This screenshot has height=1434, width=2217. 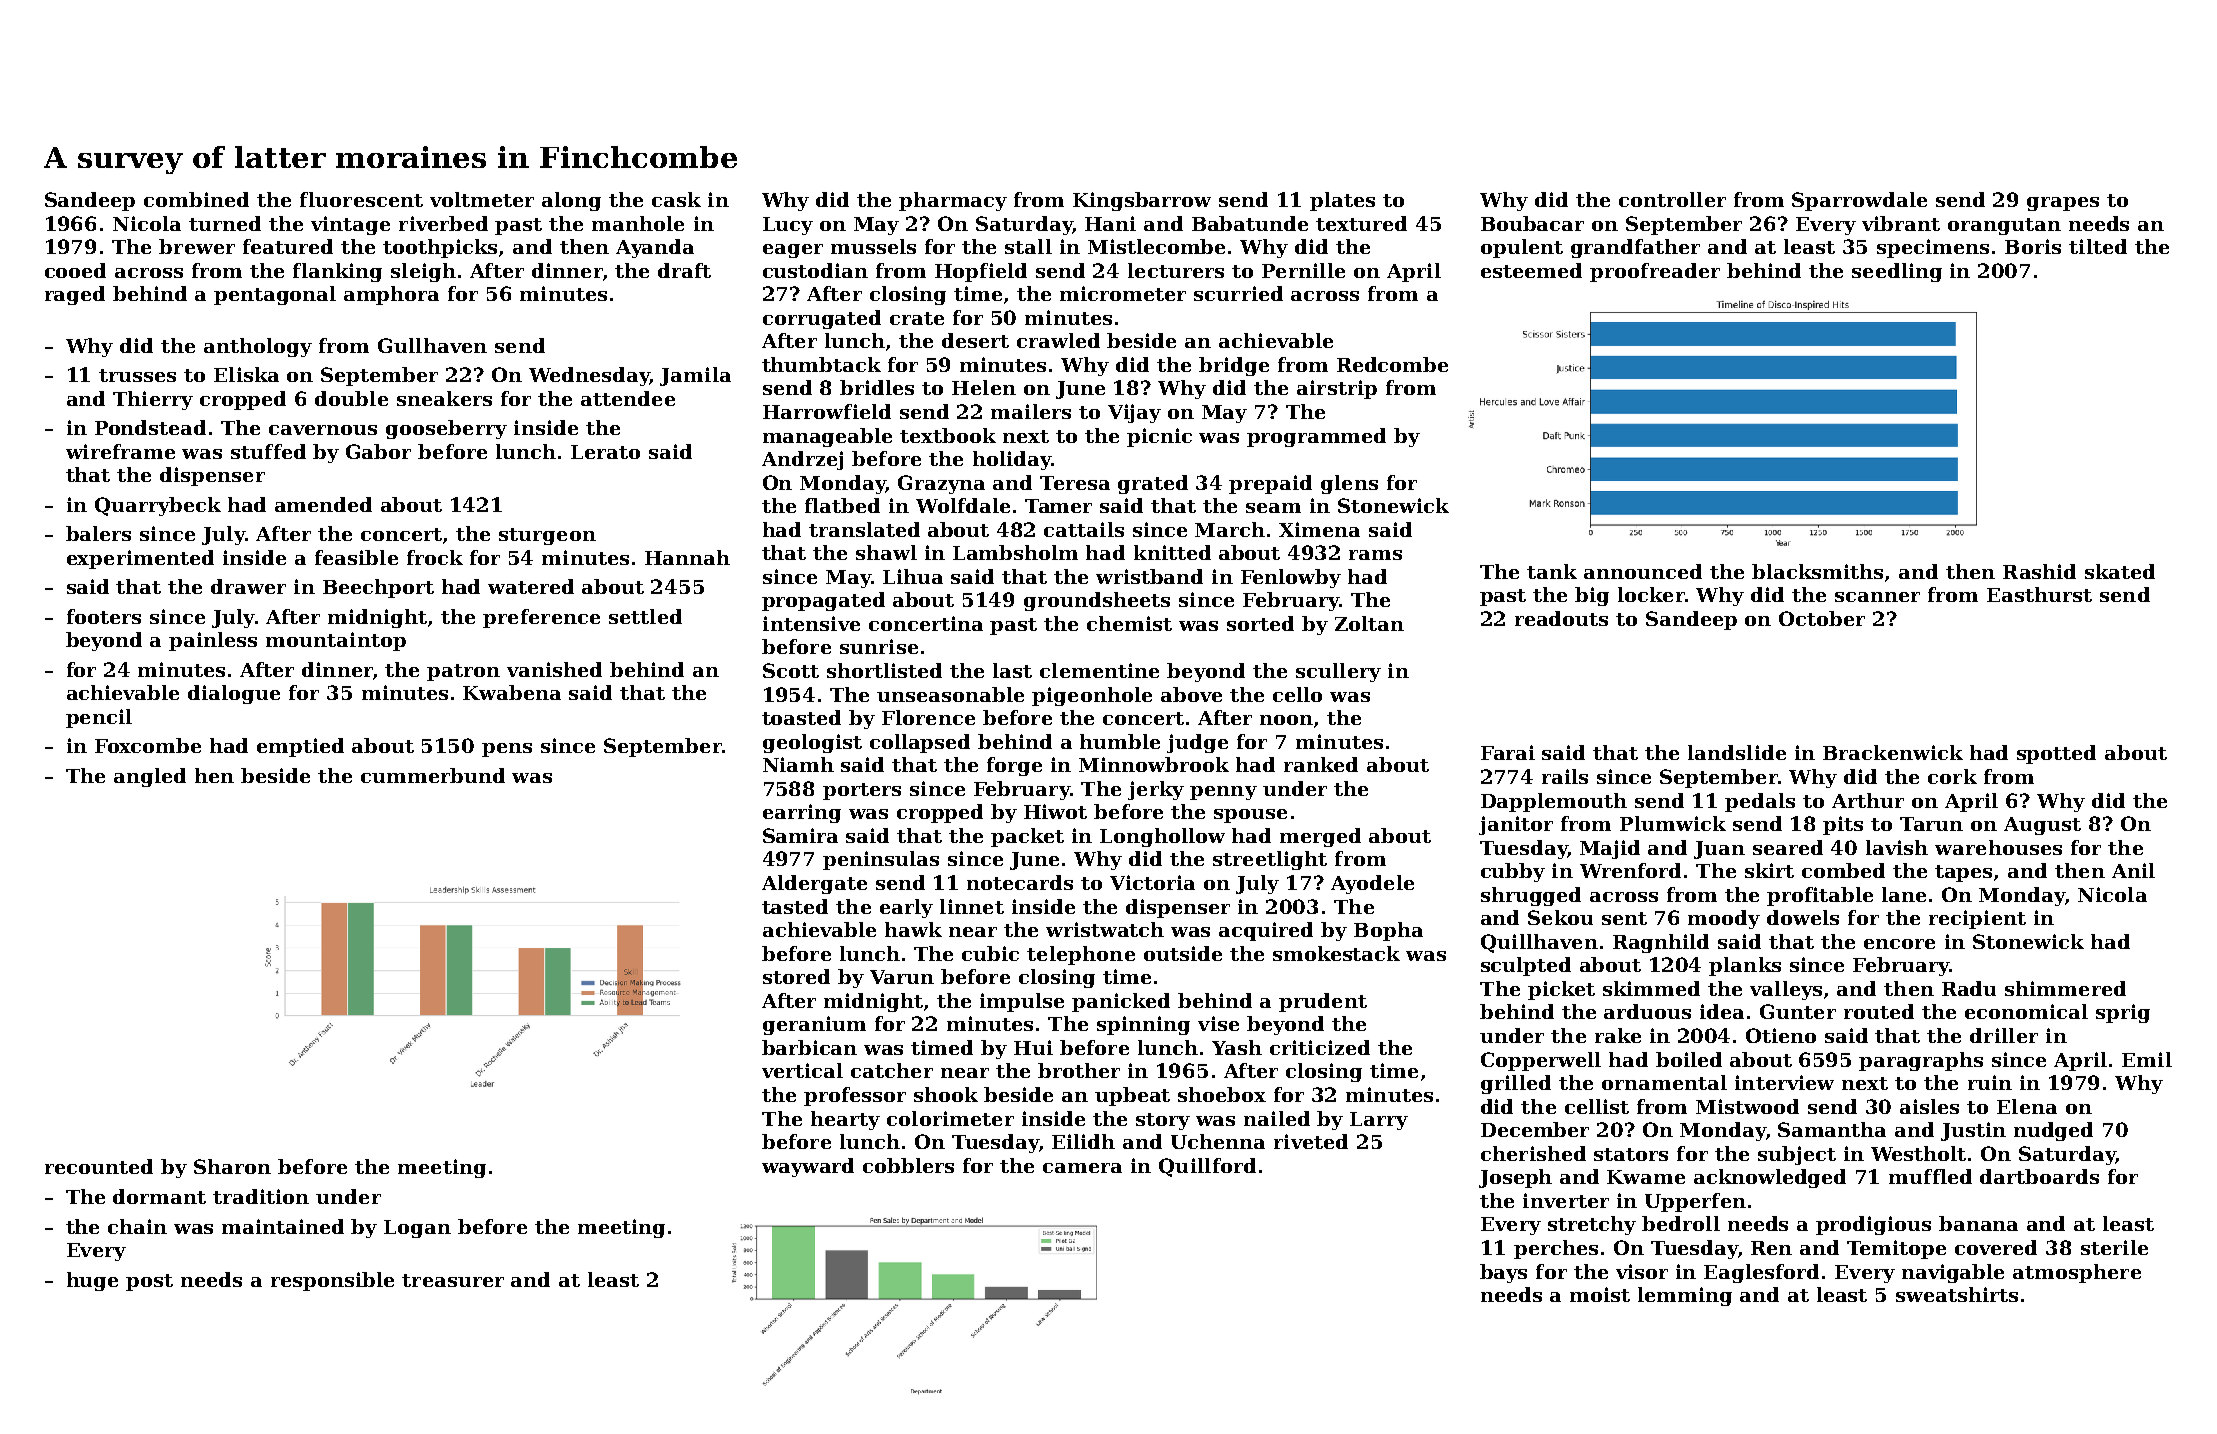 What do you see at coordinates (1600, 1294) in the screenshot?
I see `moist` at bounding box center [1600, 1294].
